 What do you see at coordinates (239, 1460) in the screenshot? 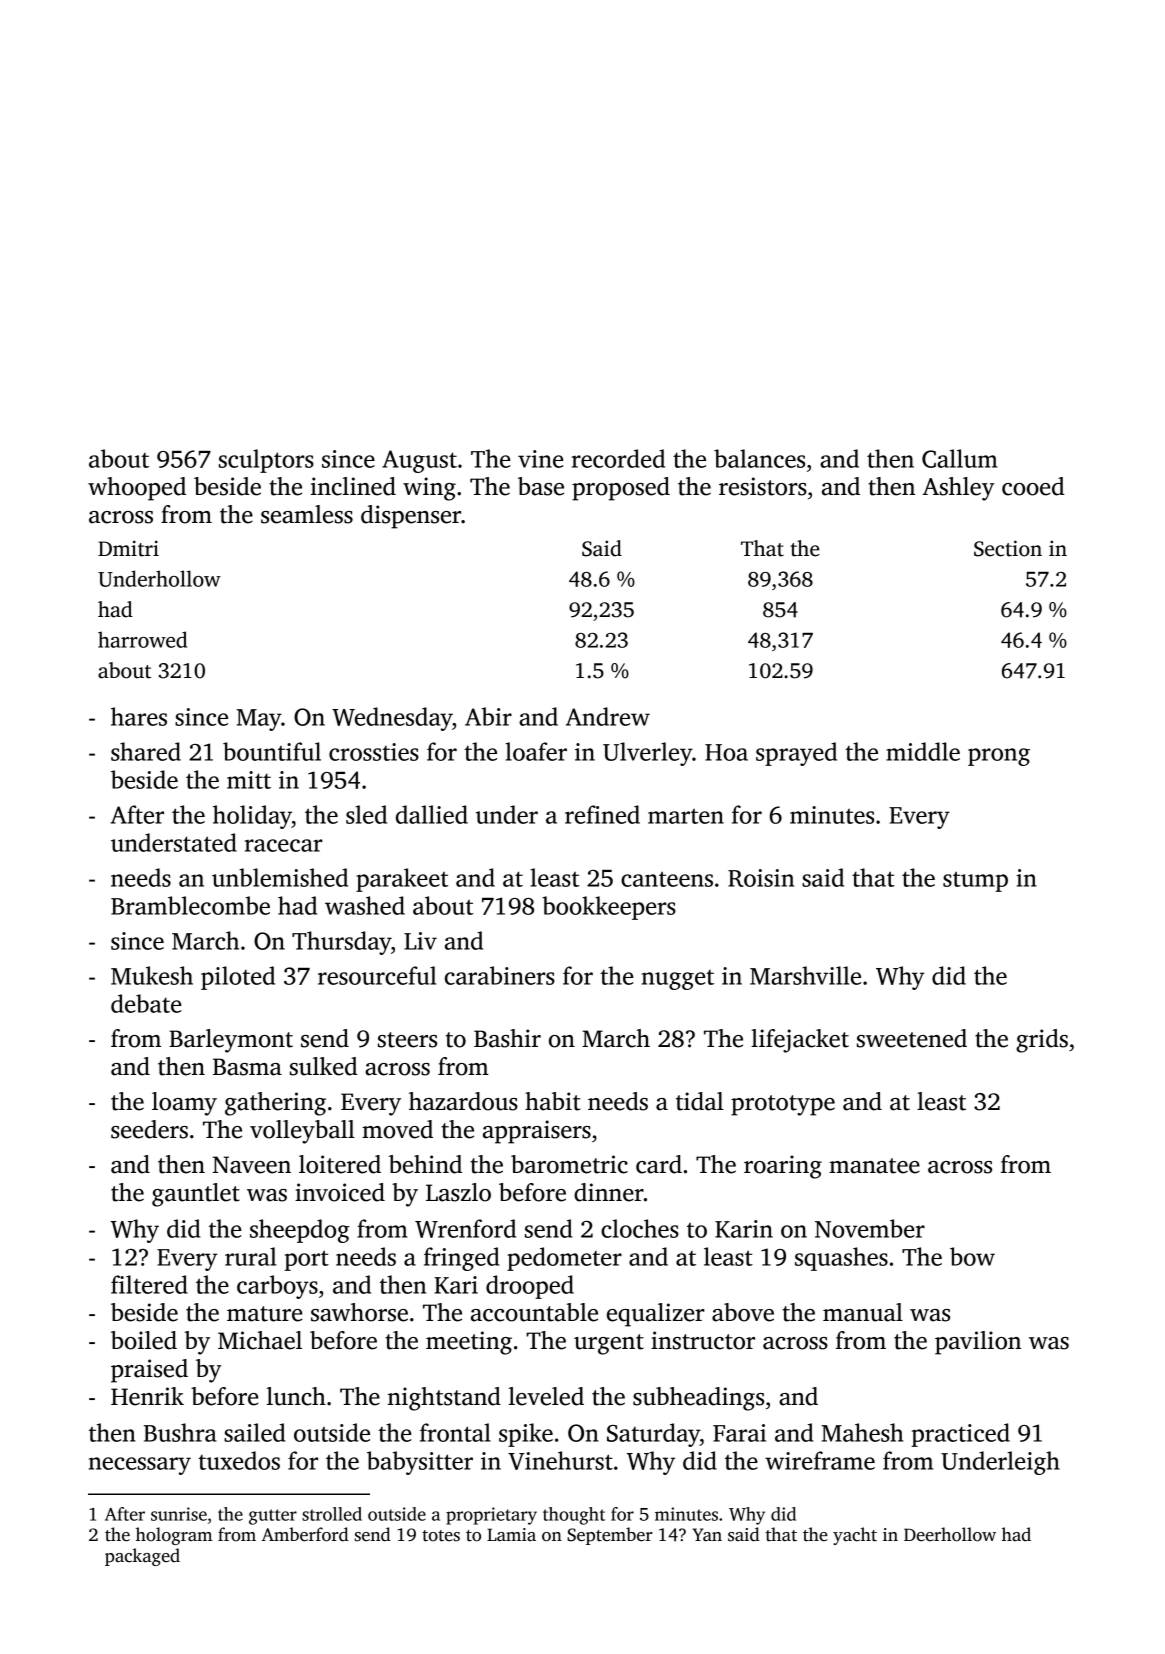
I see `tuxedos` at bounding box center [239, 1460].
